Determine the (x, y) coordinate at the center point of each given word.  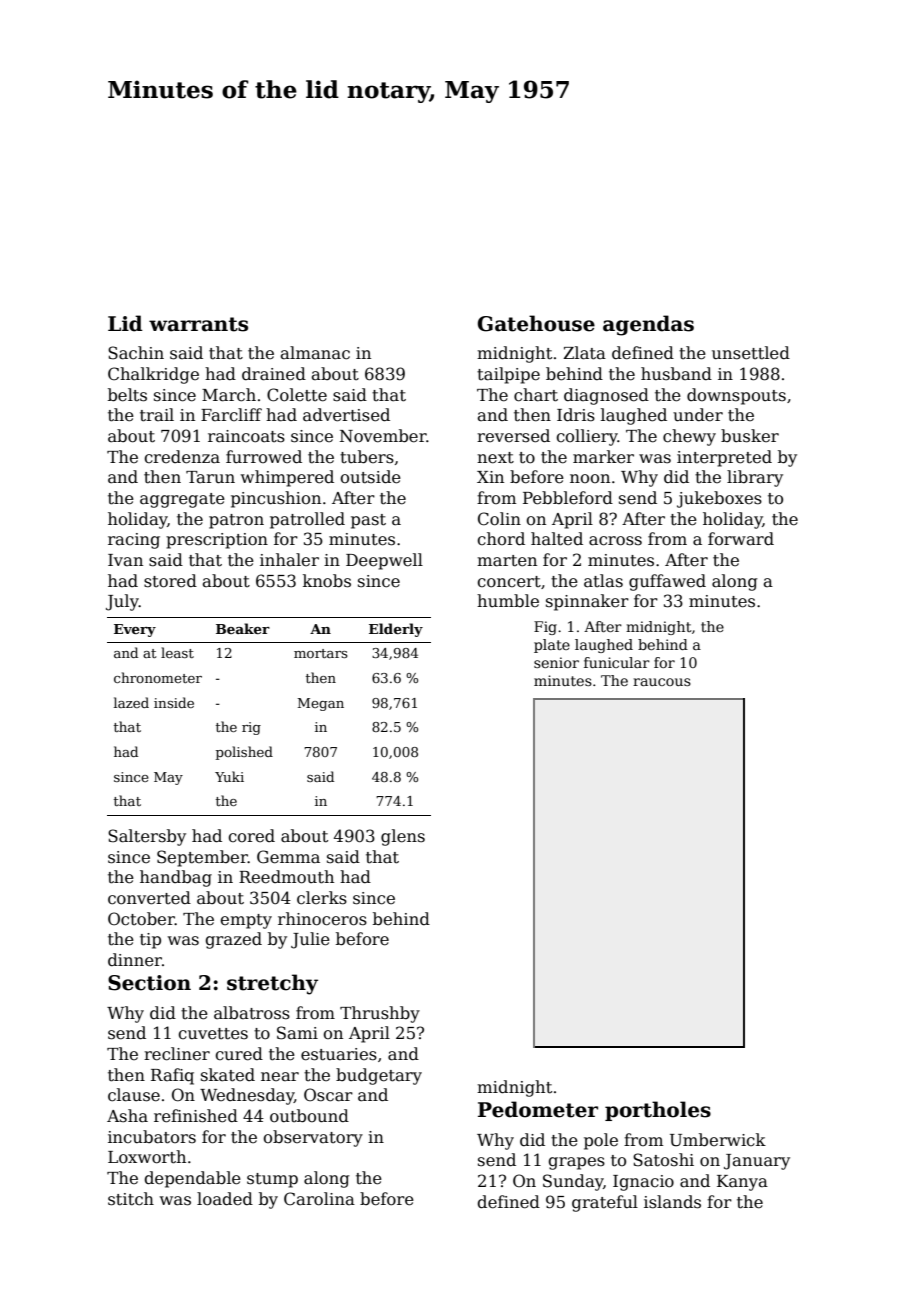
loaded (225, 1199)
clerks (322, 898)
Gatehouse (536, 323)
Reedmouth (286, 877)
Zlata (584, 353)
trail (157, 415)
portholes (658, 1111)
